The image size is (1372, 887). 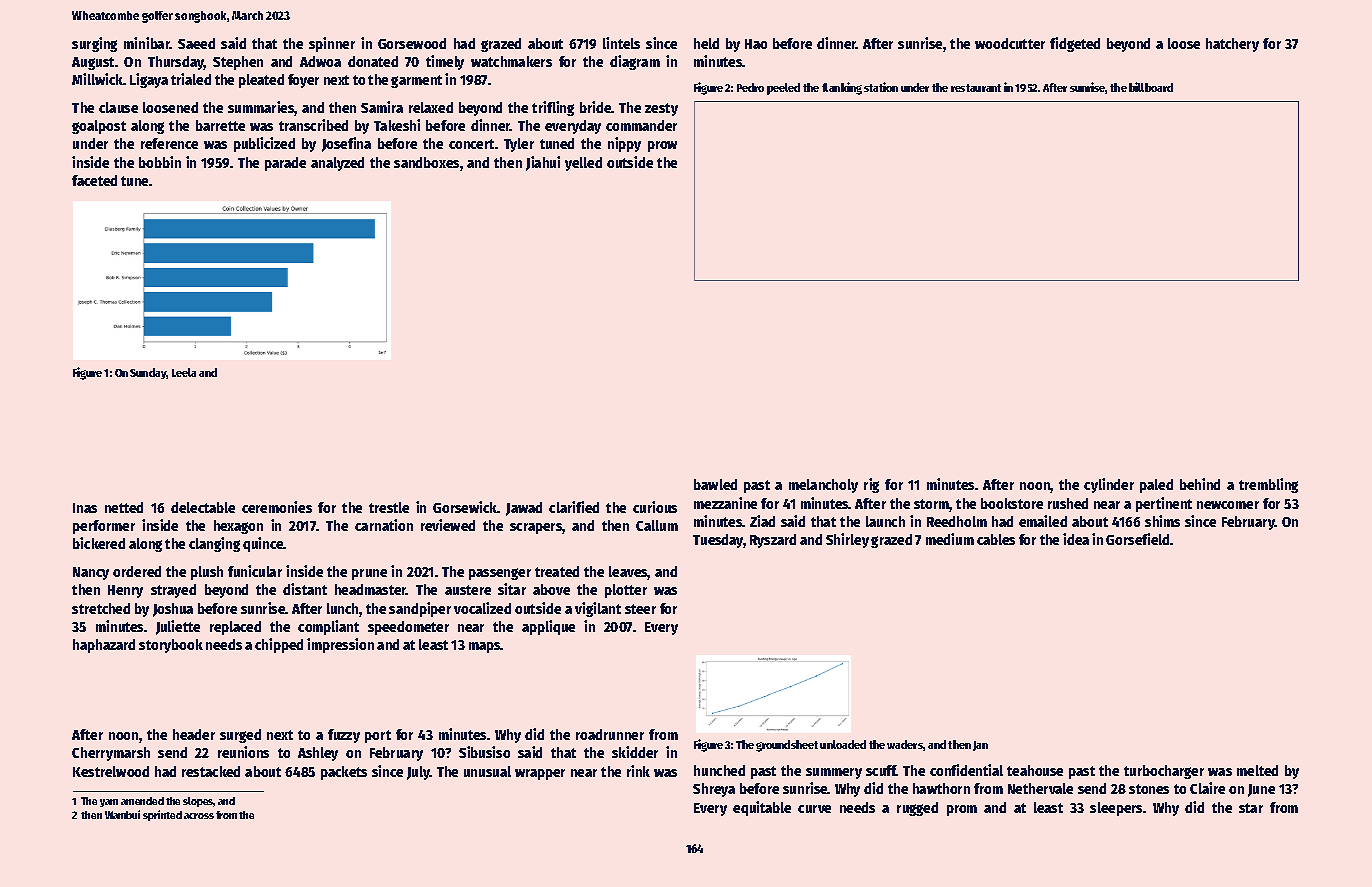 I want to click on stones, so click(x=1149, y=789).
